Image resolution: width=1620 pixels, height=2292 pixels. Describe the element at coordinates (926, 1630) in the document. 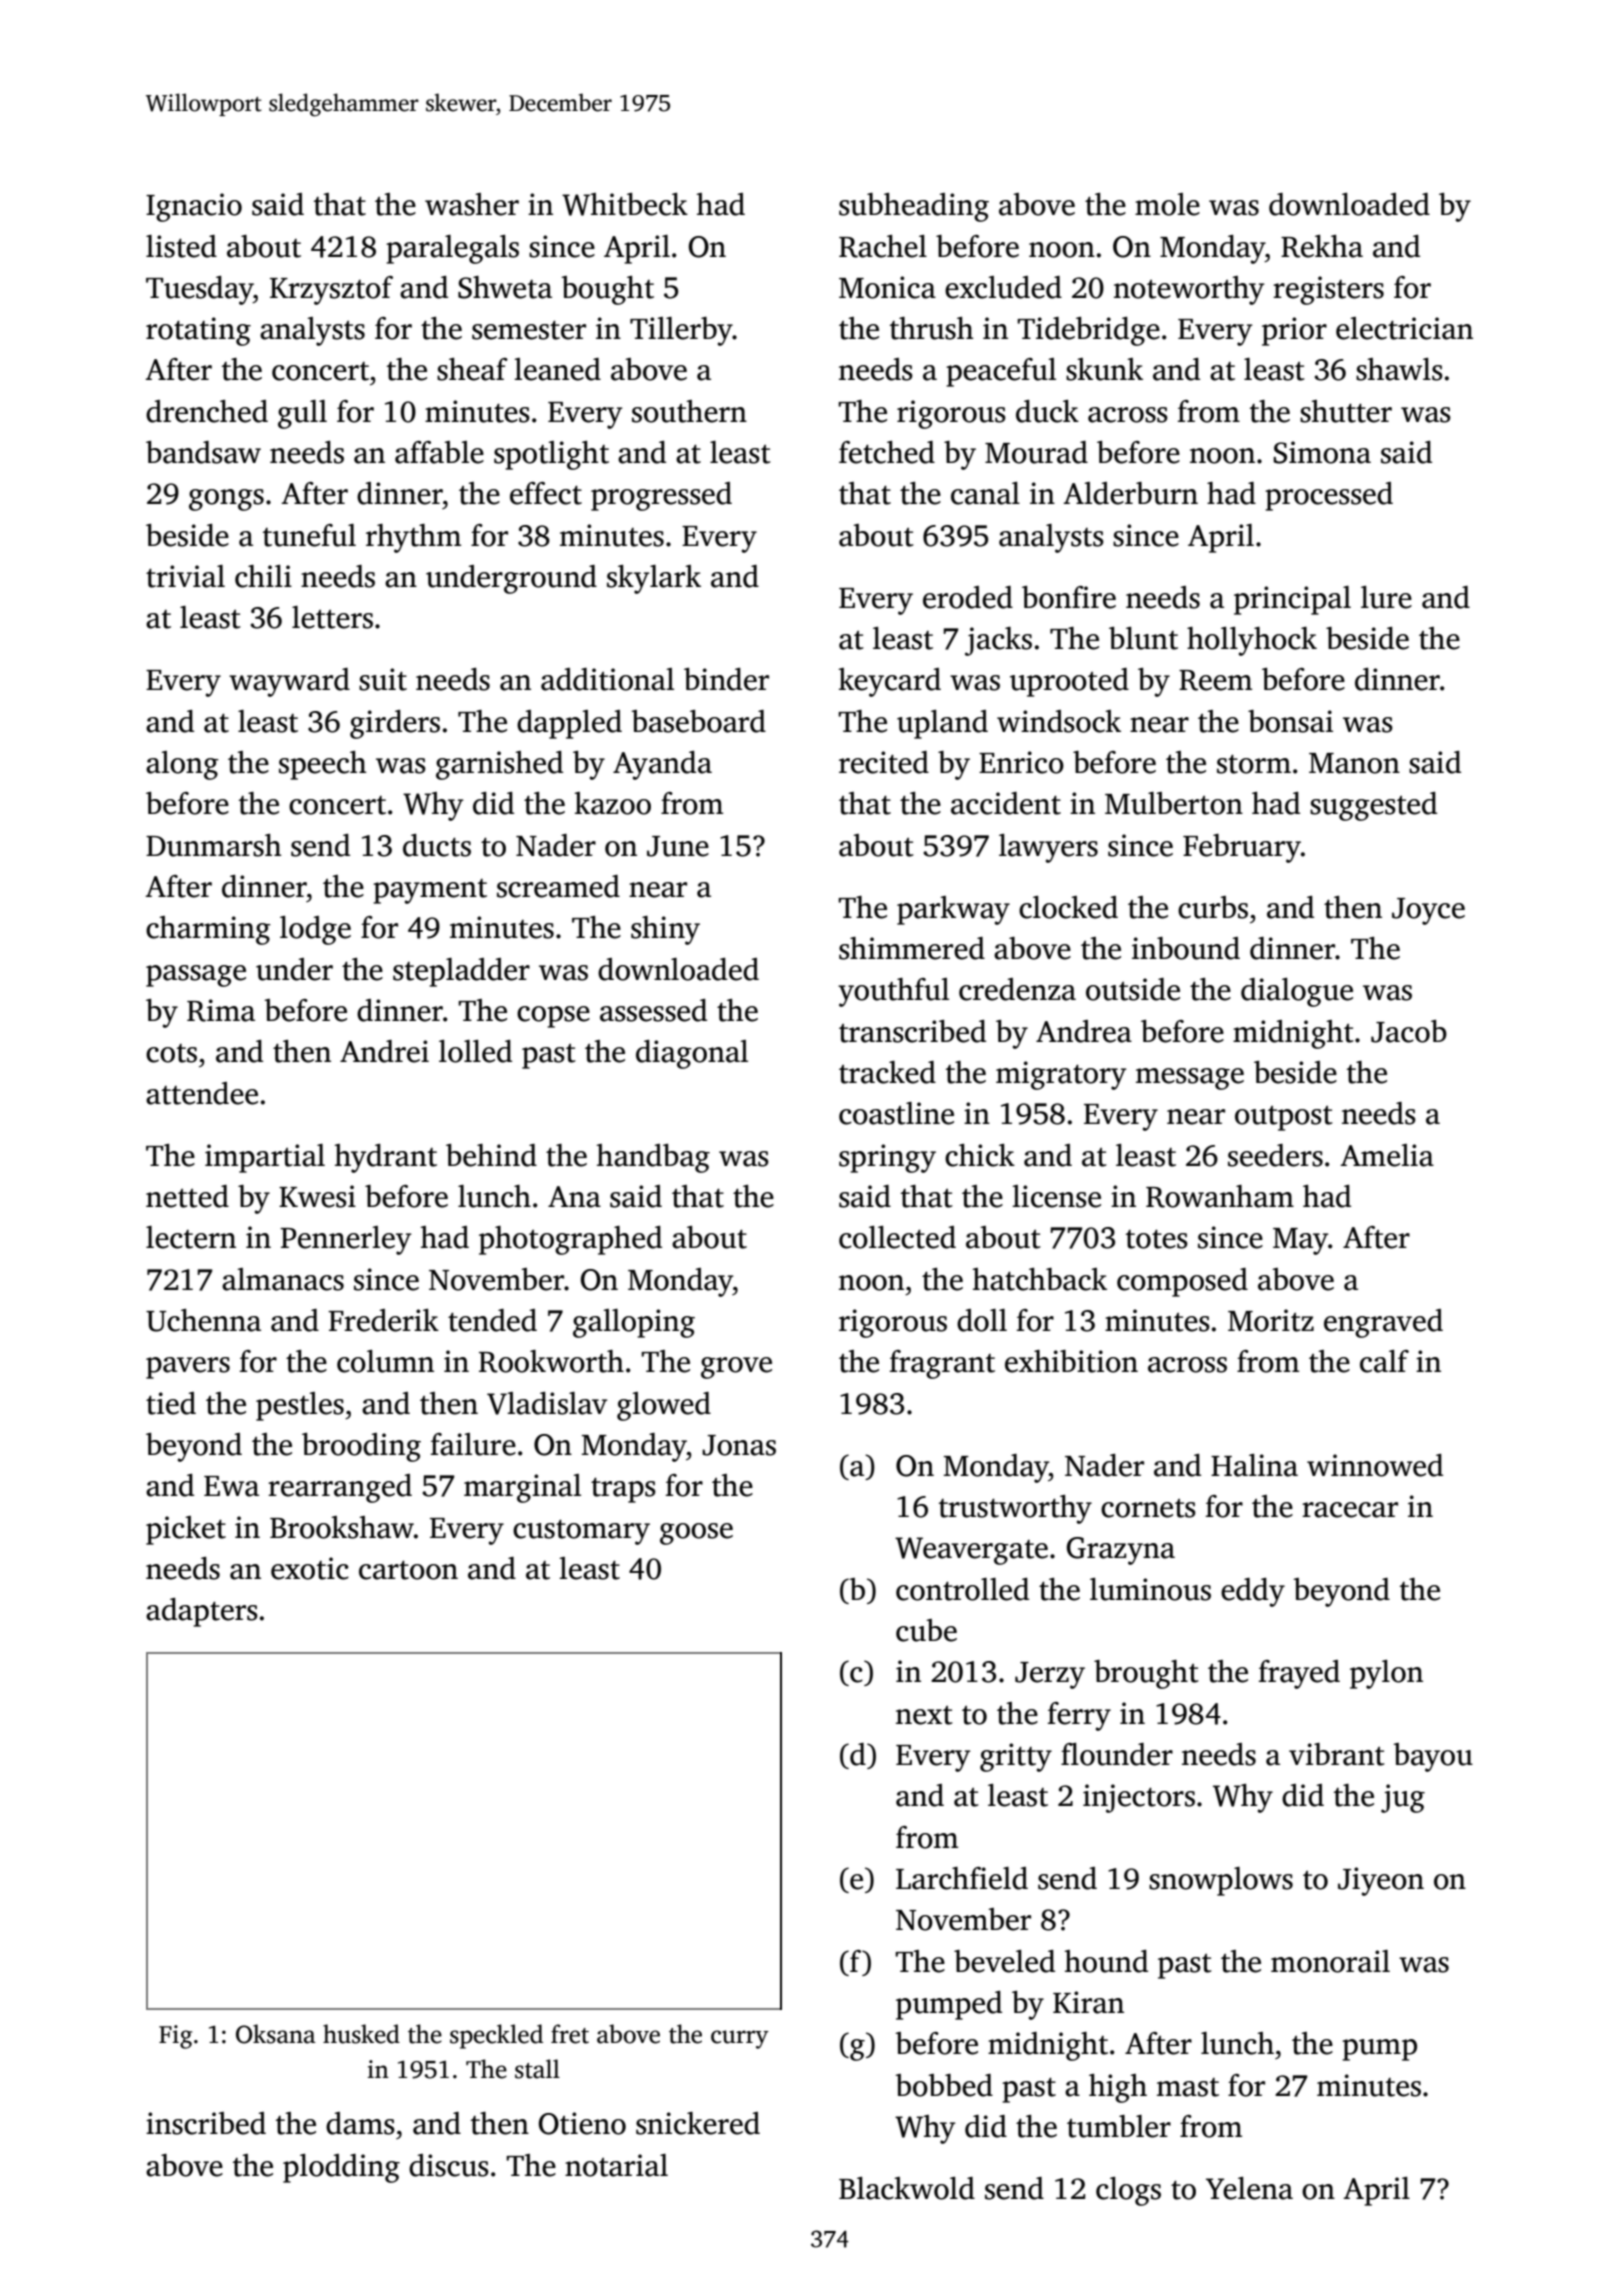

I see `cube` at that location.
